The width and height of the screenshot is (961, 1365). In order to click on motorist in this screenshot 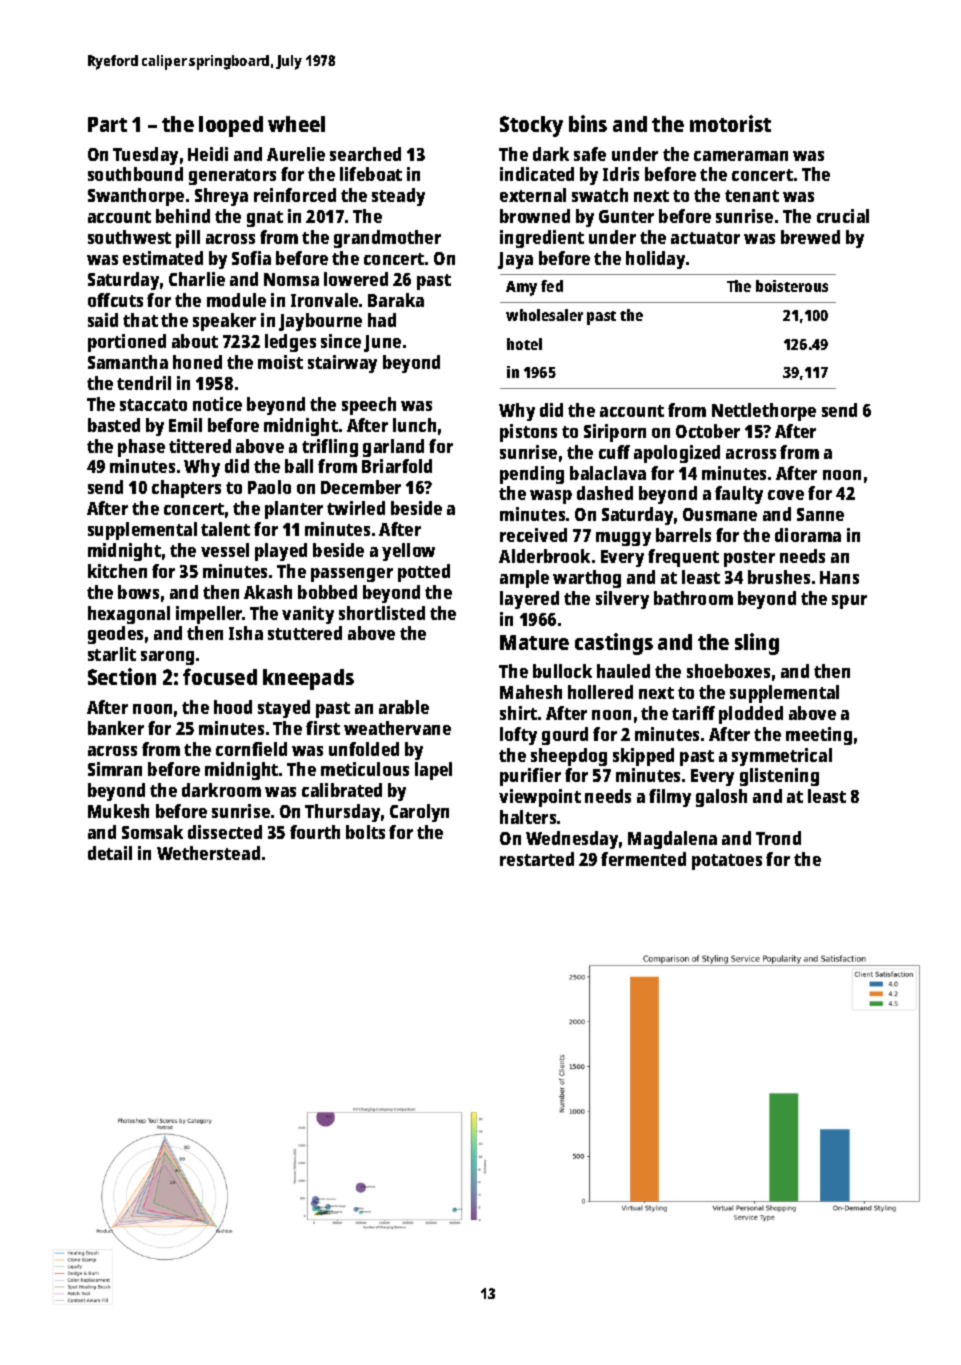, I will do `click(730, 123)`.
